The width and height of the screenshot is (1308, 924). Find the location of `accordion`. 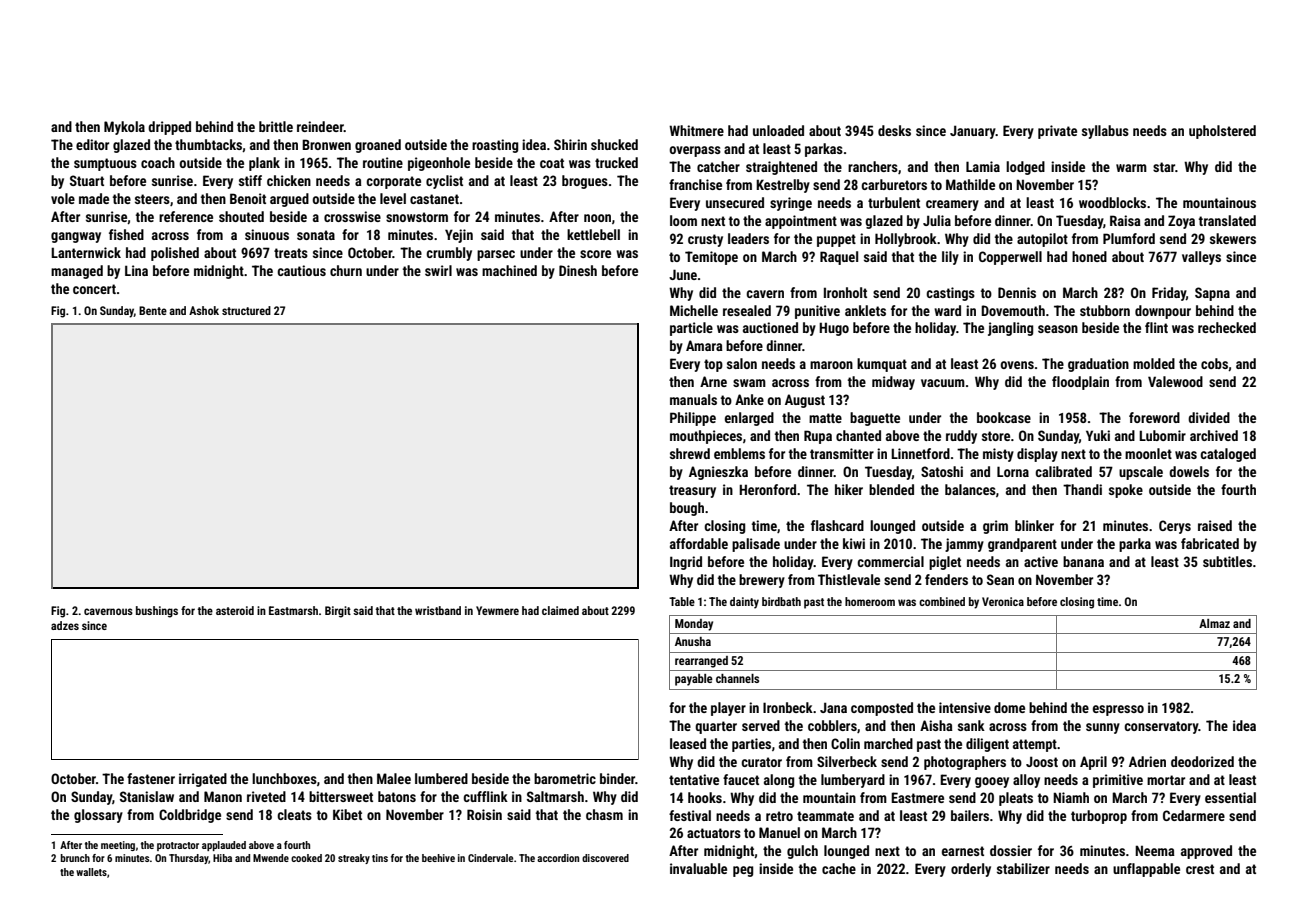

accordion is located at coordinates (558, 858).
